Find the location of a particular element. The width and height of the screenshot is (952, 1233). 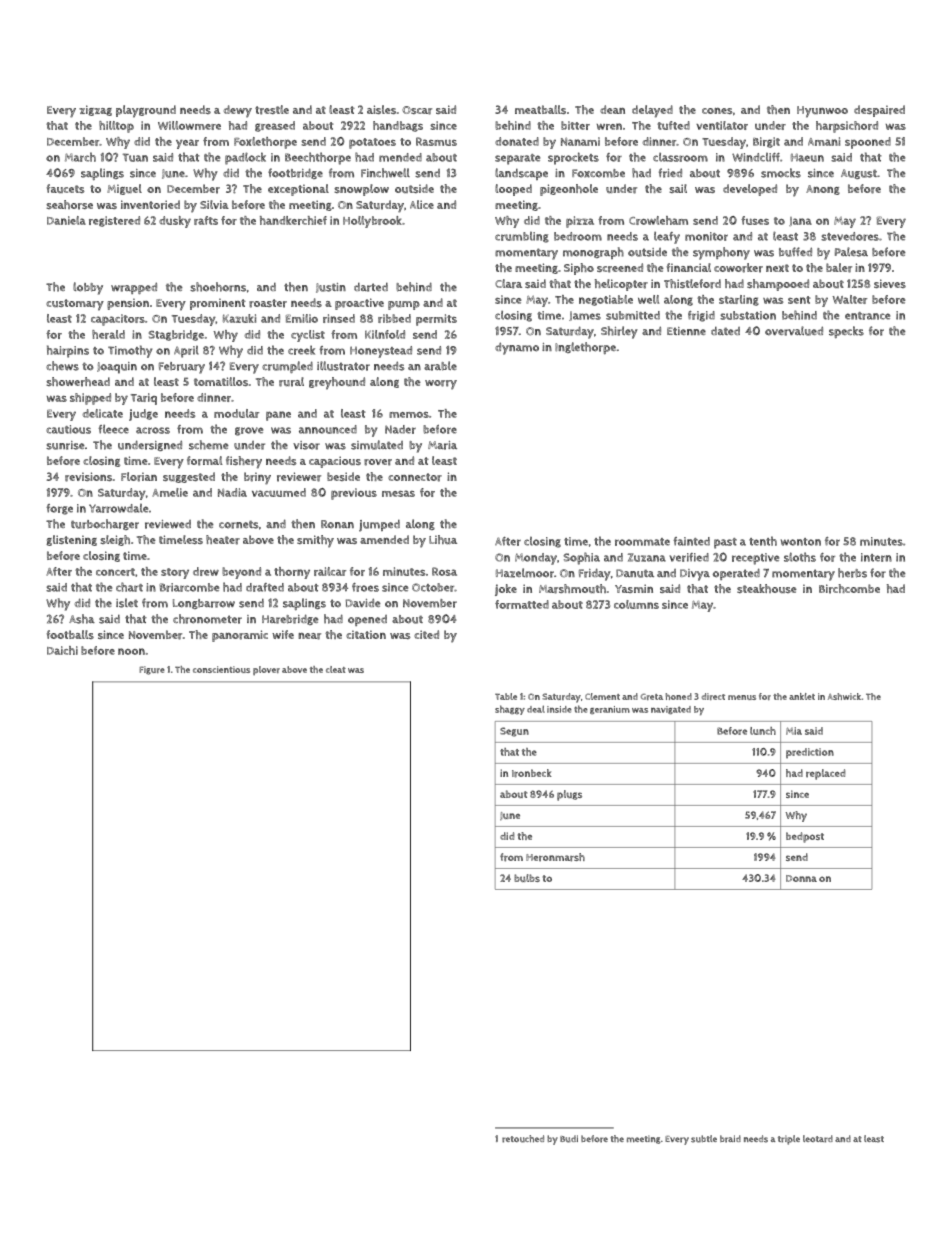

Oscar is located at coordinates (417, 110).
